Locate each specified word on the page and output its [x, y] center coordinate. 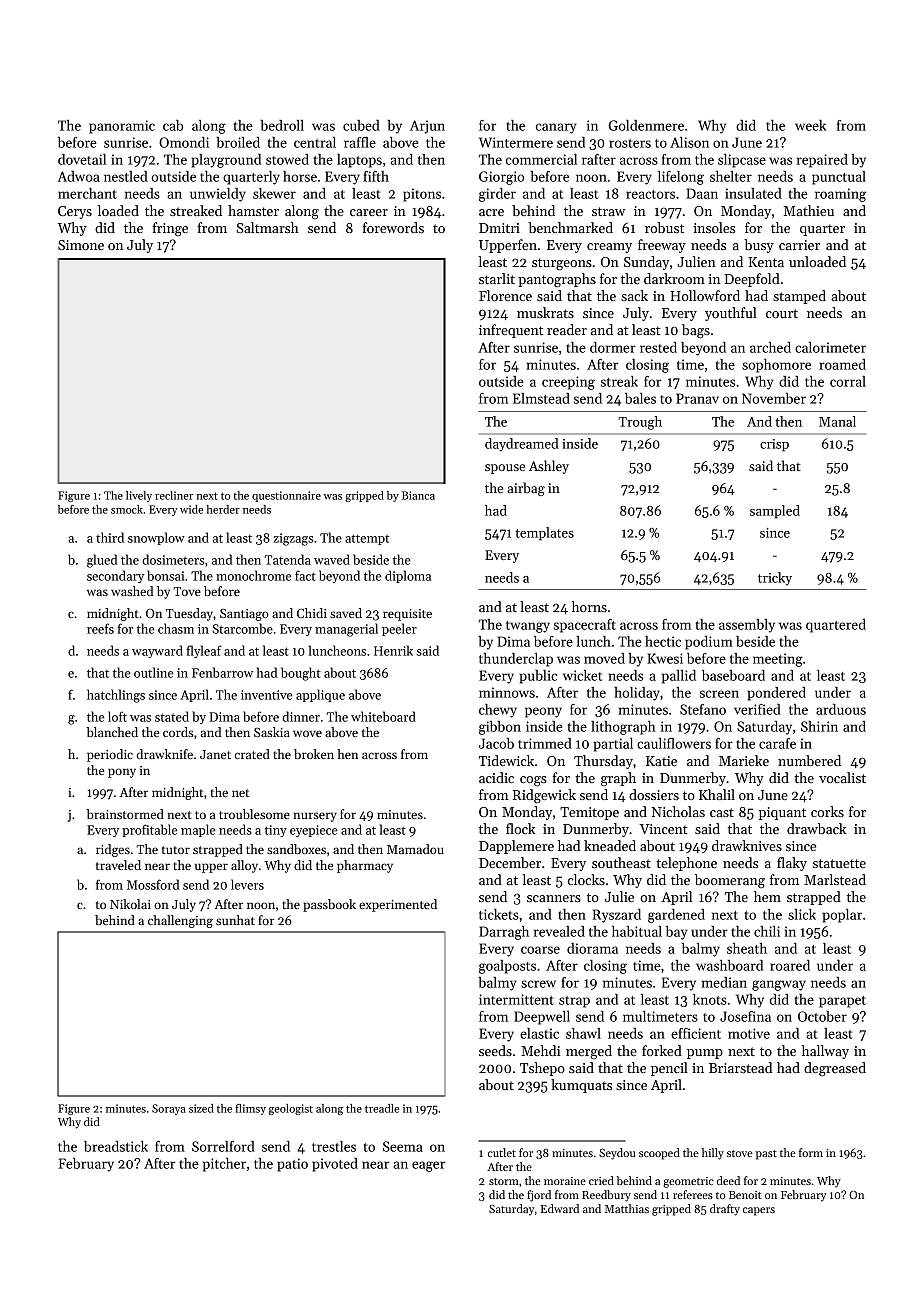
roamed [842, 364]
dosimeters [173, 559]
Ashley [549, 467]
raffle [360, 142]
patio [292, 1165]
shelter [731, 176]
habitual [637, 931]
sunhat [235, 920]
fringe [170, 229]
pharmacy [365, 866]
